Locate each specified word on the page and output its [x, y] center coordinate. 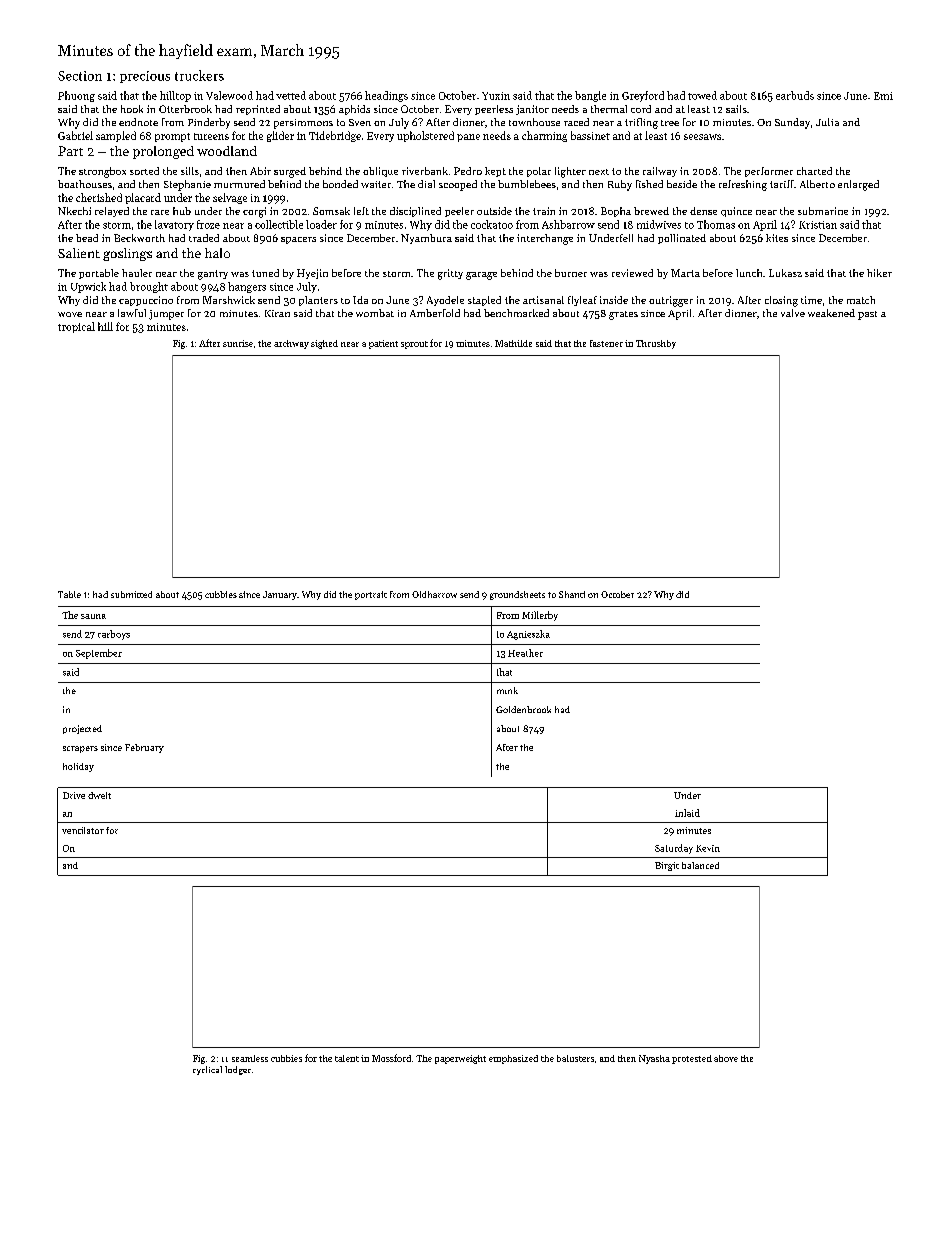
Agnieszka [528, 635]
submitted [131, 594]
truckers [199, 75]
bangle [590, 96]
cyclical [207, 1070]
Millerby [540, 616]
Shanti [572, 594]
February [144, 748]
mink [507, 690]
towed [702, 95]
